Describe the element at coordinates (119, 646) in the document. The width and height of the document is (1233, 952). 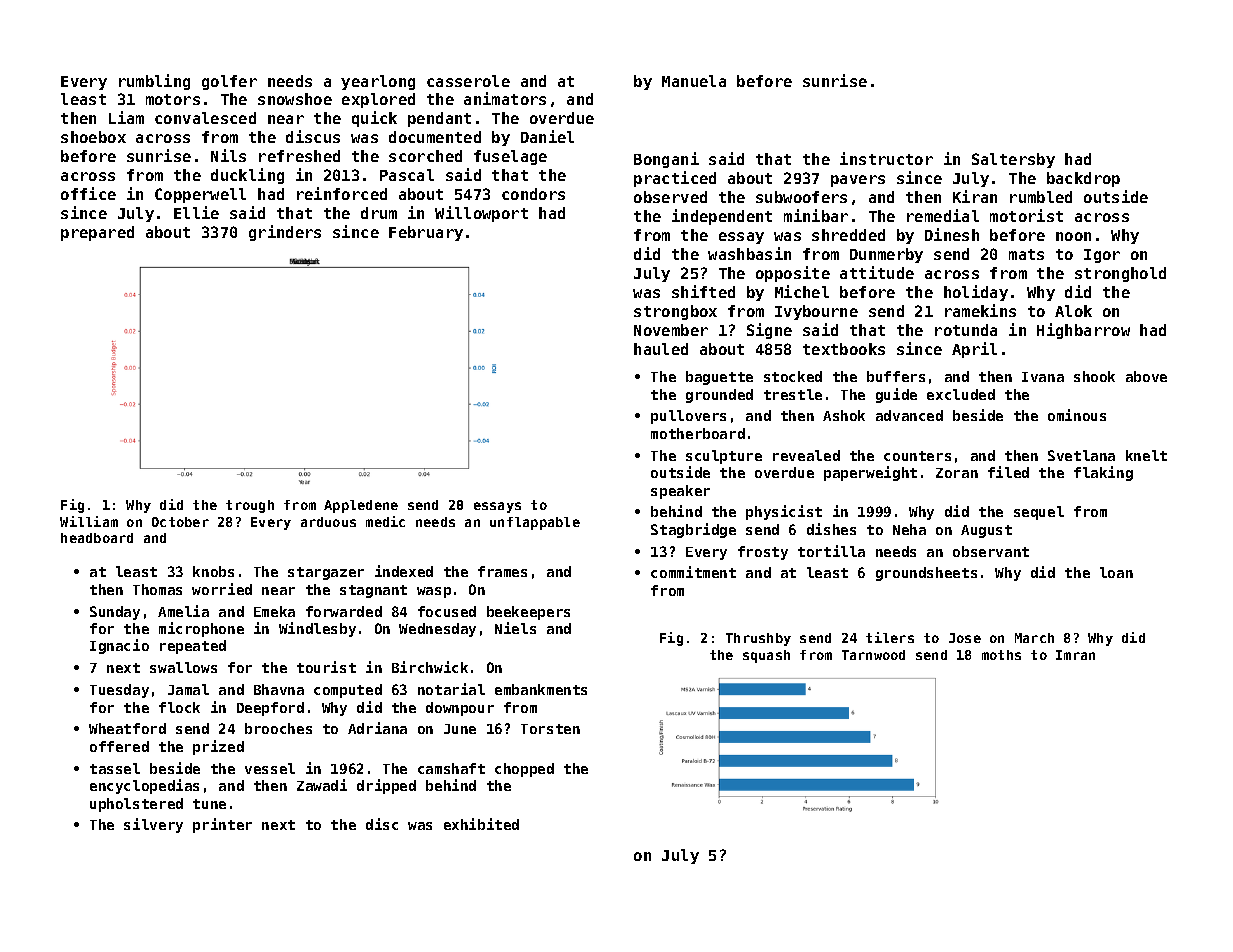
I see `Ignacio` at that location.
